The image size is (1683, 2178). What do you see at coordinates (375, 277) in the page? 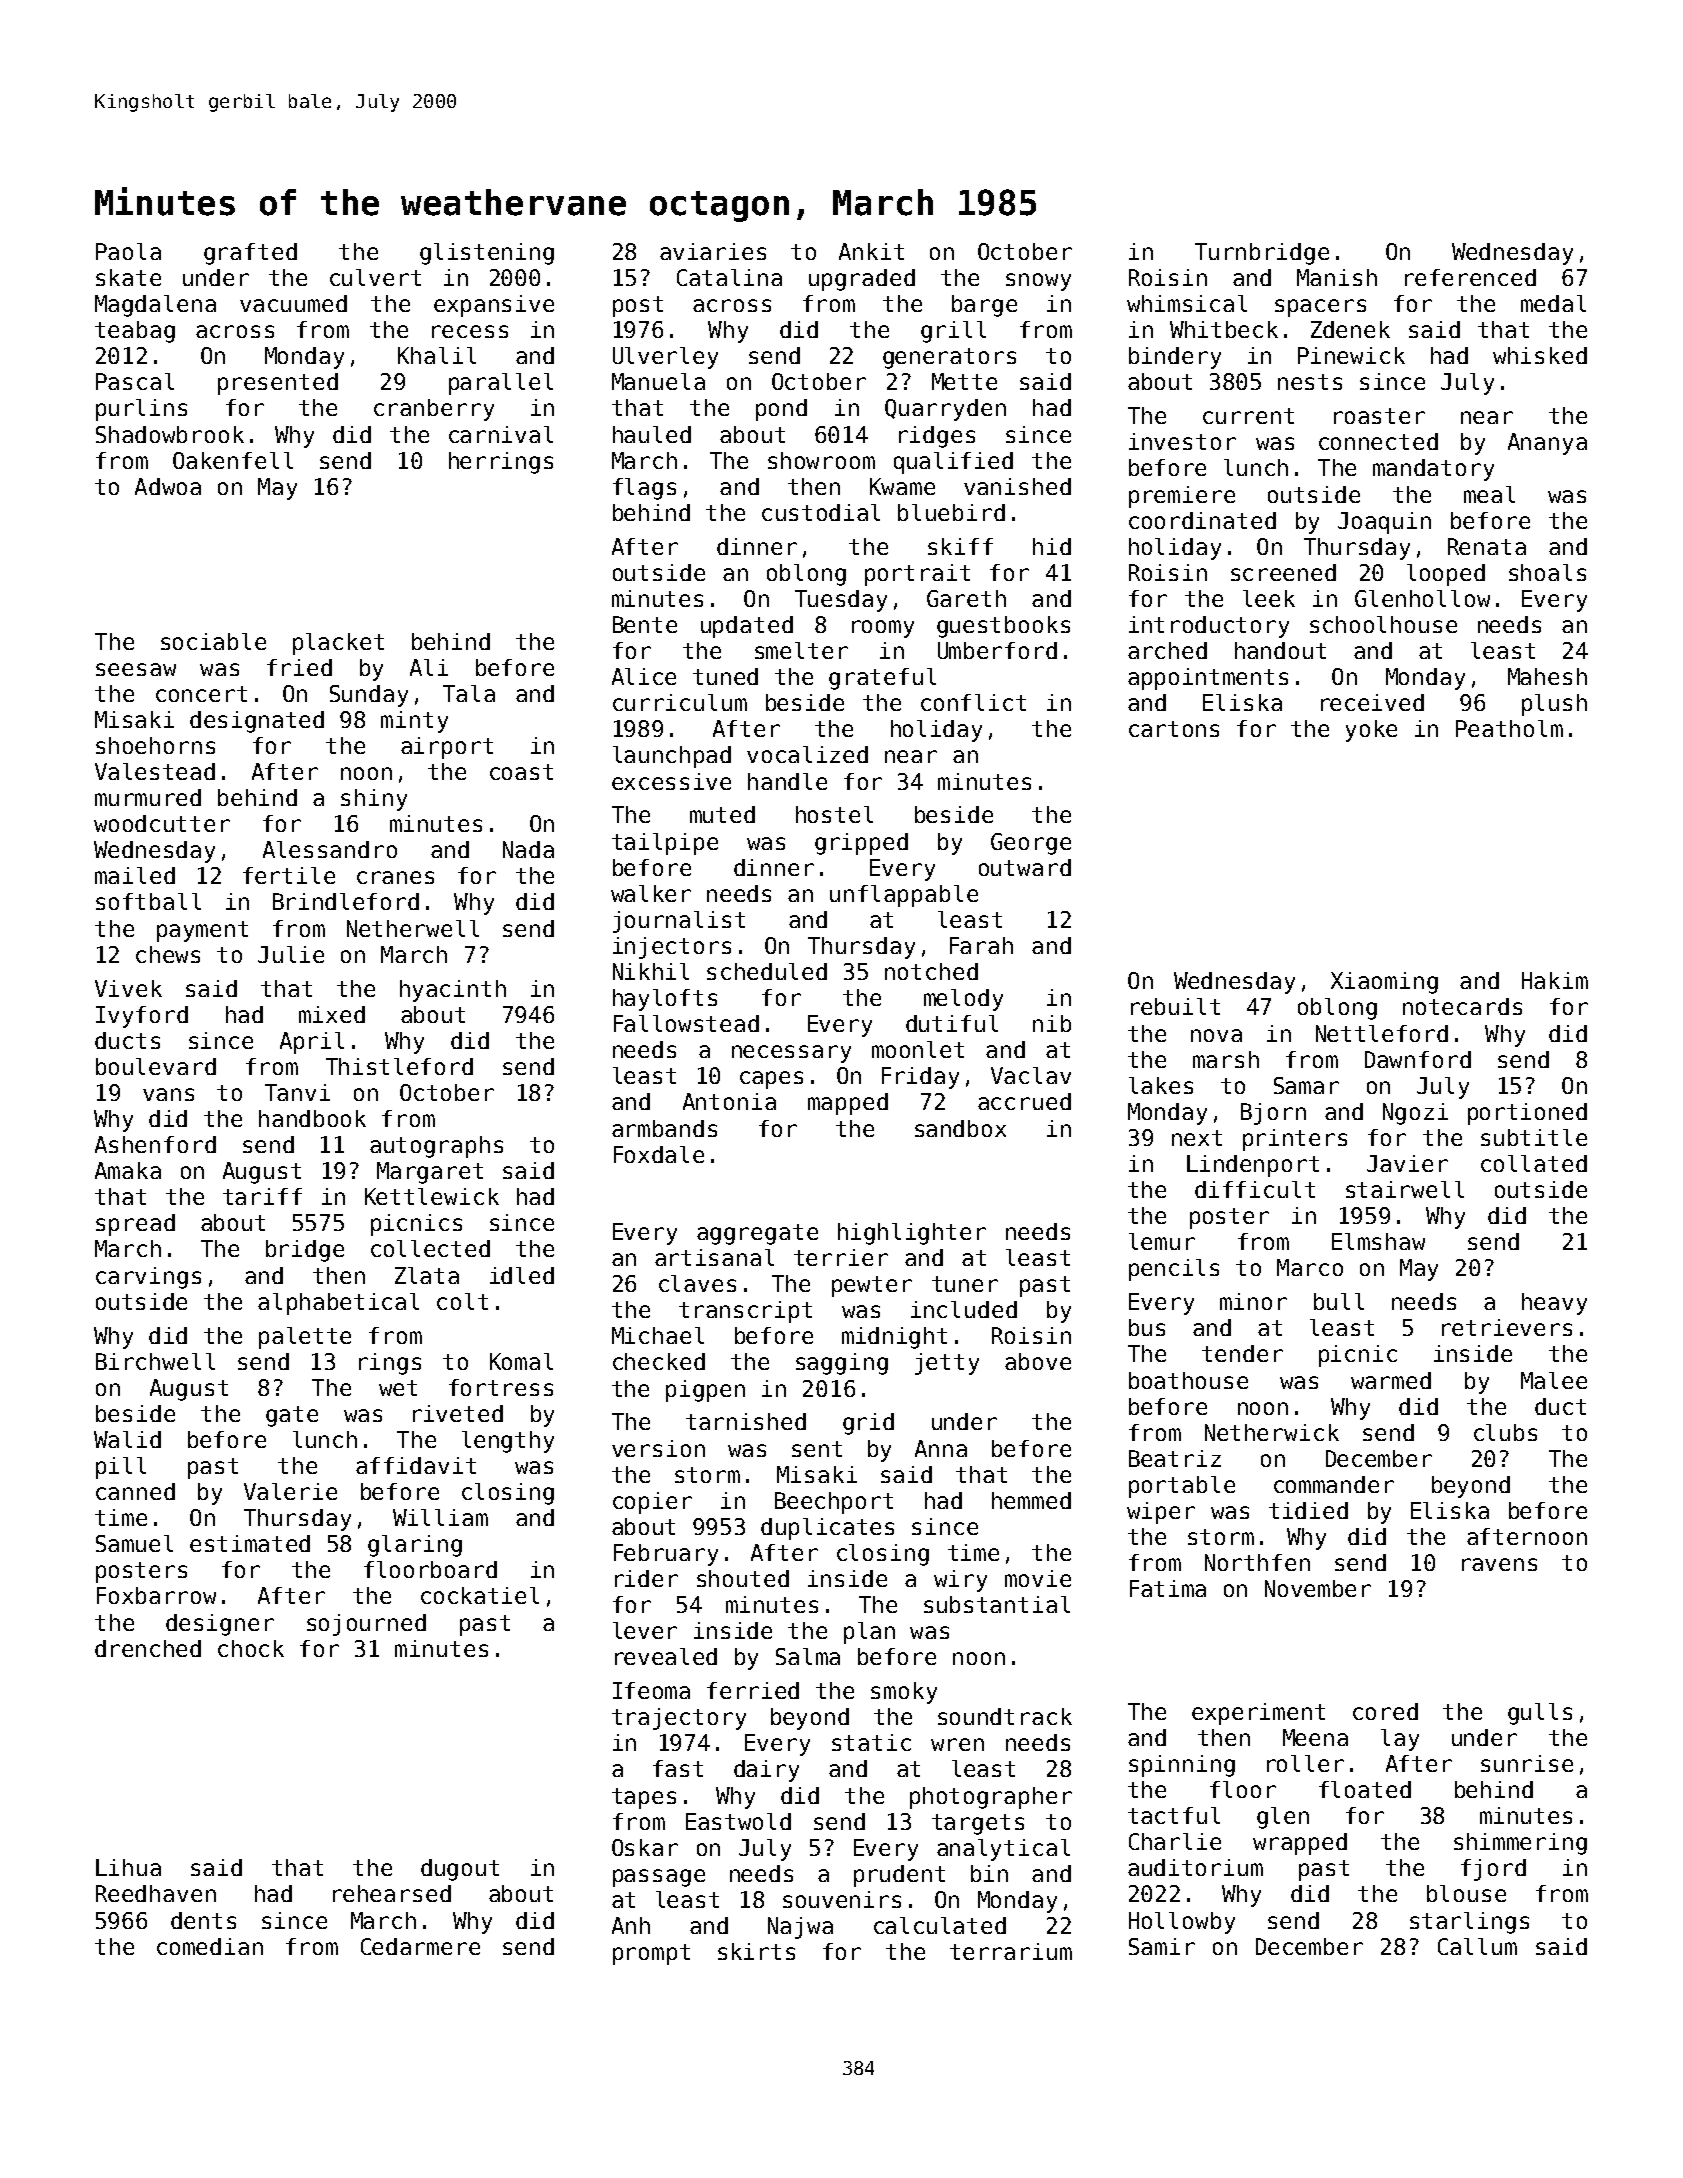
I see `culvert` at bounding box center [375, 277].
